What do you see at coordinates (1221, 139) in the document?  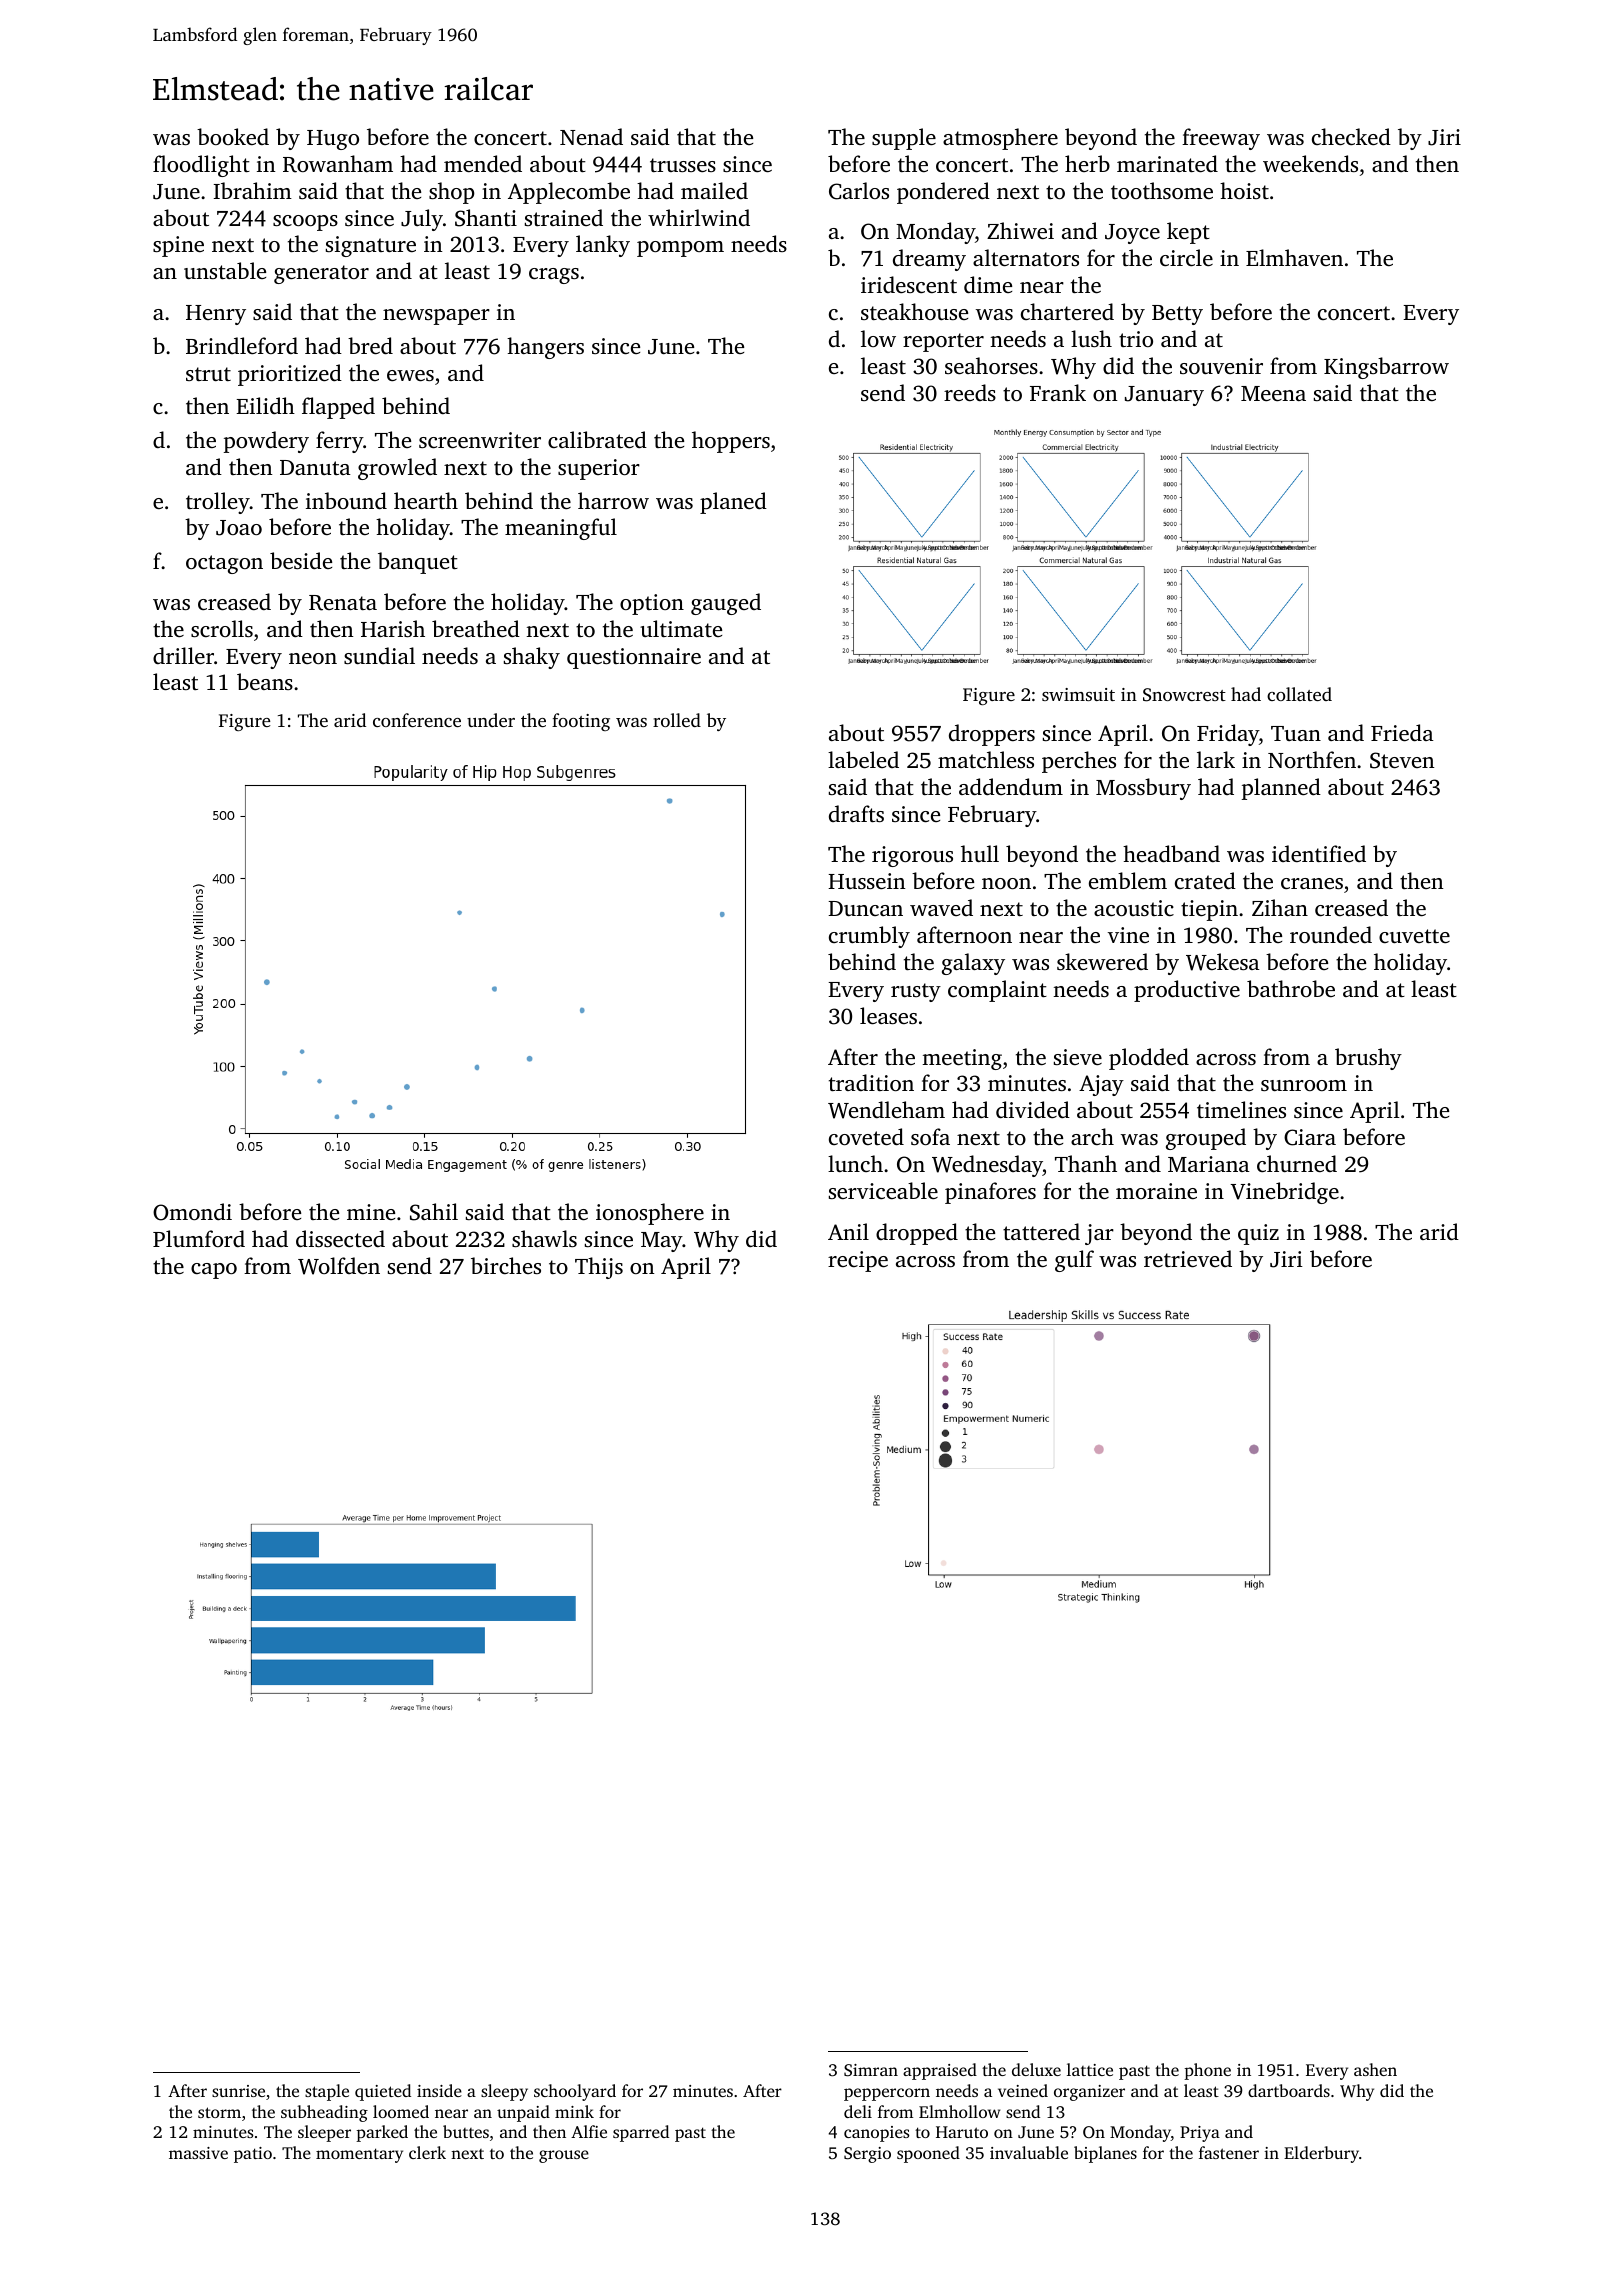 I see `freeway` at bounding box center [1221, 139].
